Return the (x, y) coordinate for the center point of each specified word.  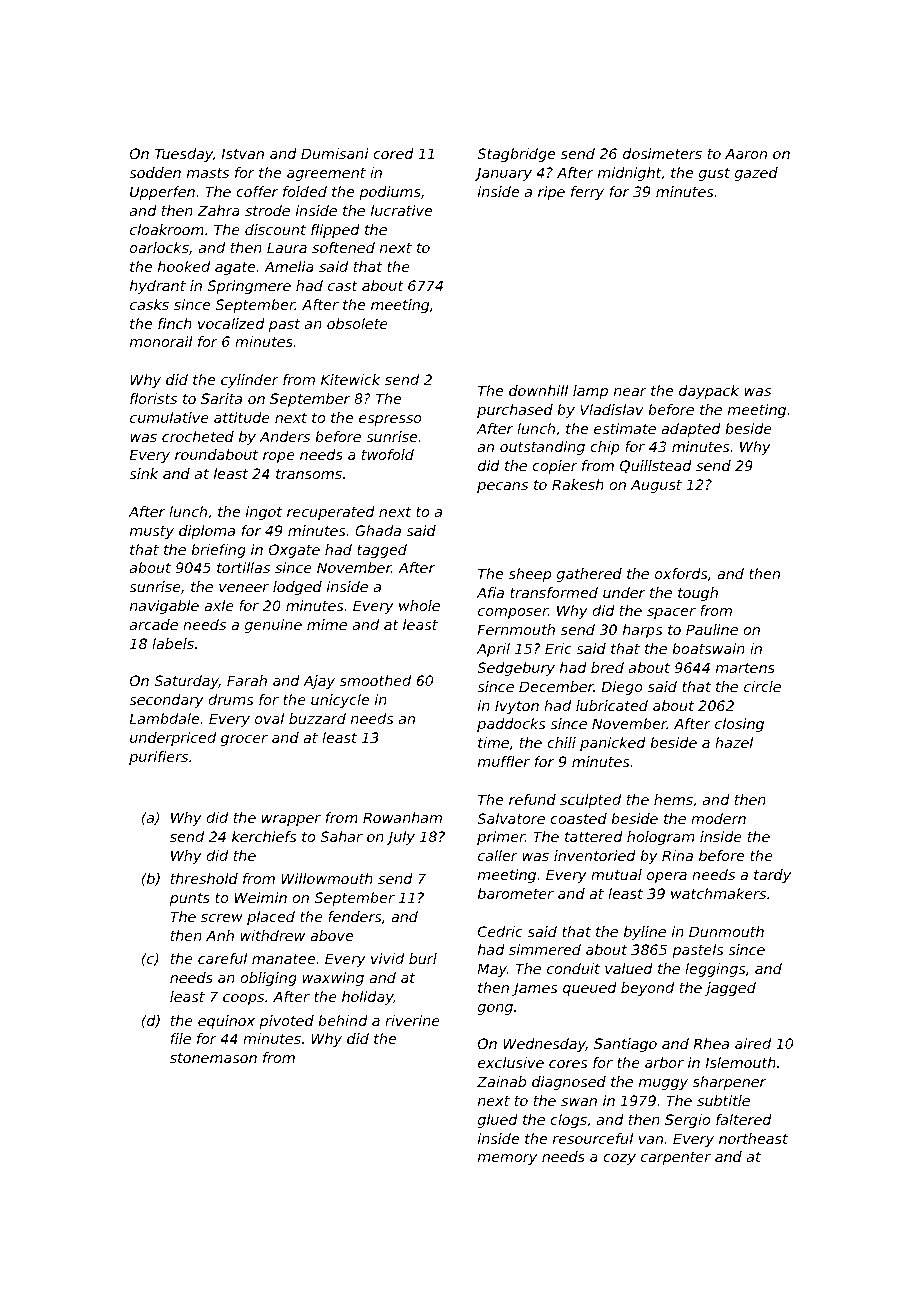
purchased (515, 411)
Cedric (500, 931)
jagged (730, 989)
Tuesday (184, 155)
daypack (709, 392)
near (630, 392)
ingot (264, 513)
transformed (554, 592)
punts (190, 899)
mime (327, 624)
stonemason (213, 1058)
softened (343, 247)
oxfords (681, 573)
